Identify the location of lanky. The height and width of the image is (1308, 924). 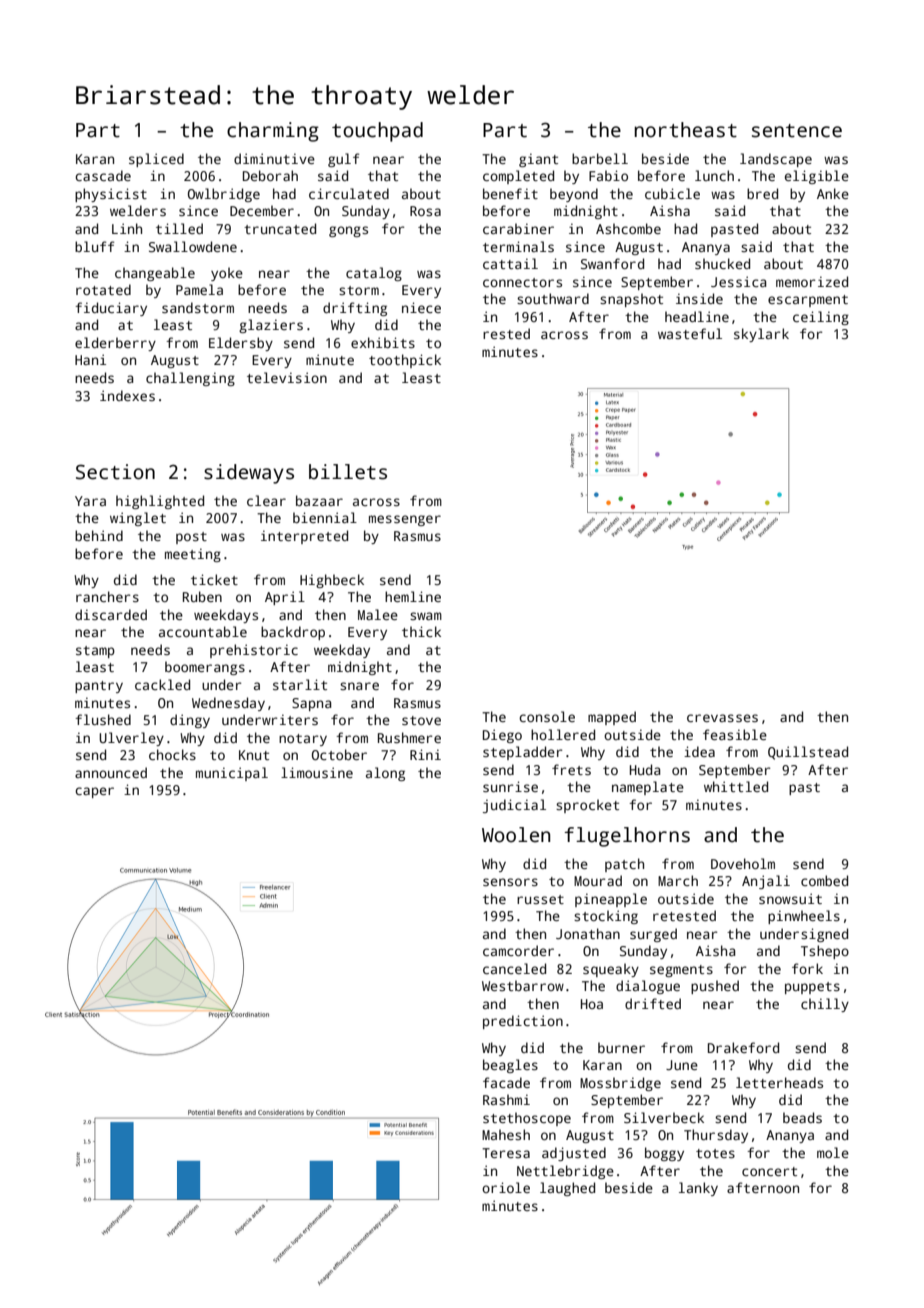
(698, 1189).
